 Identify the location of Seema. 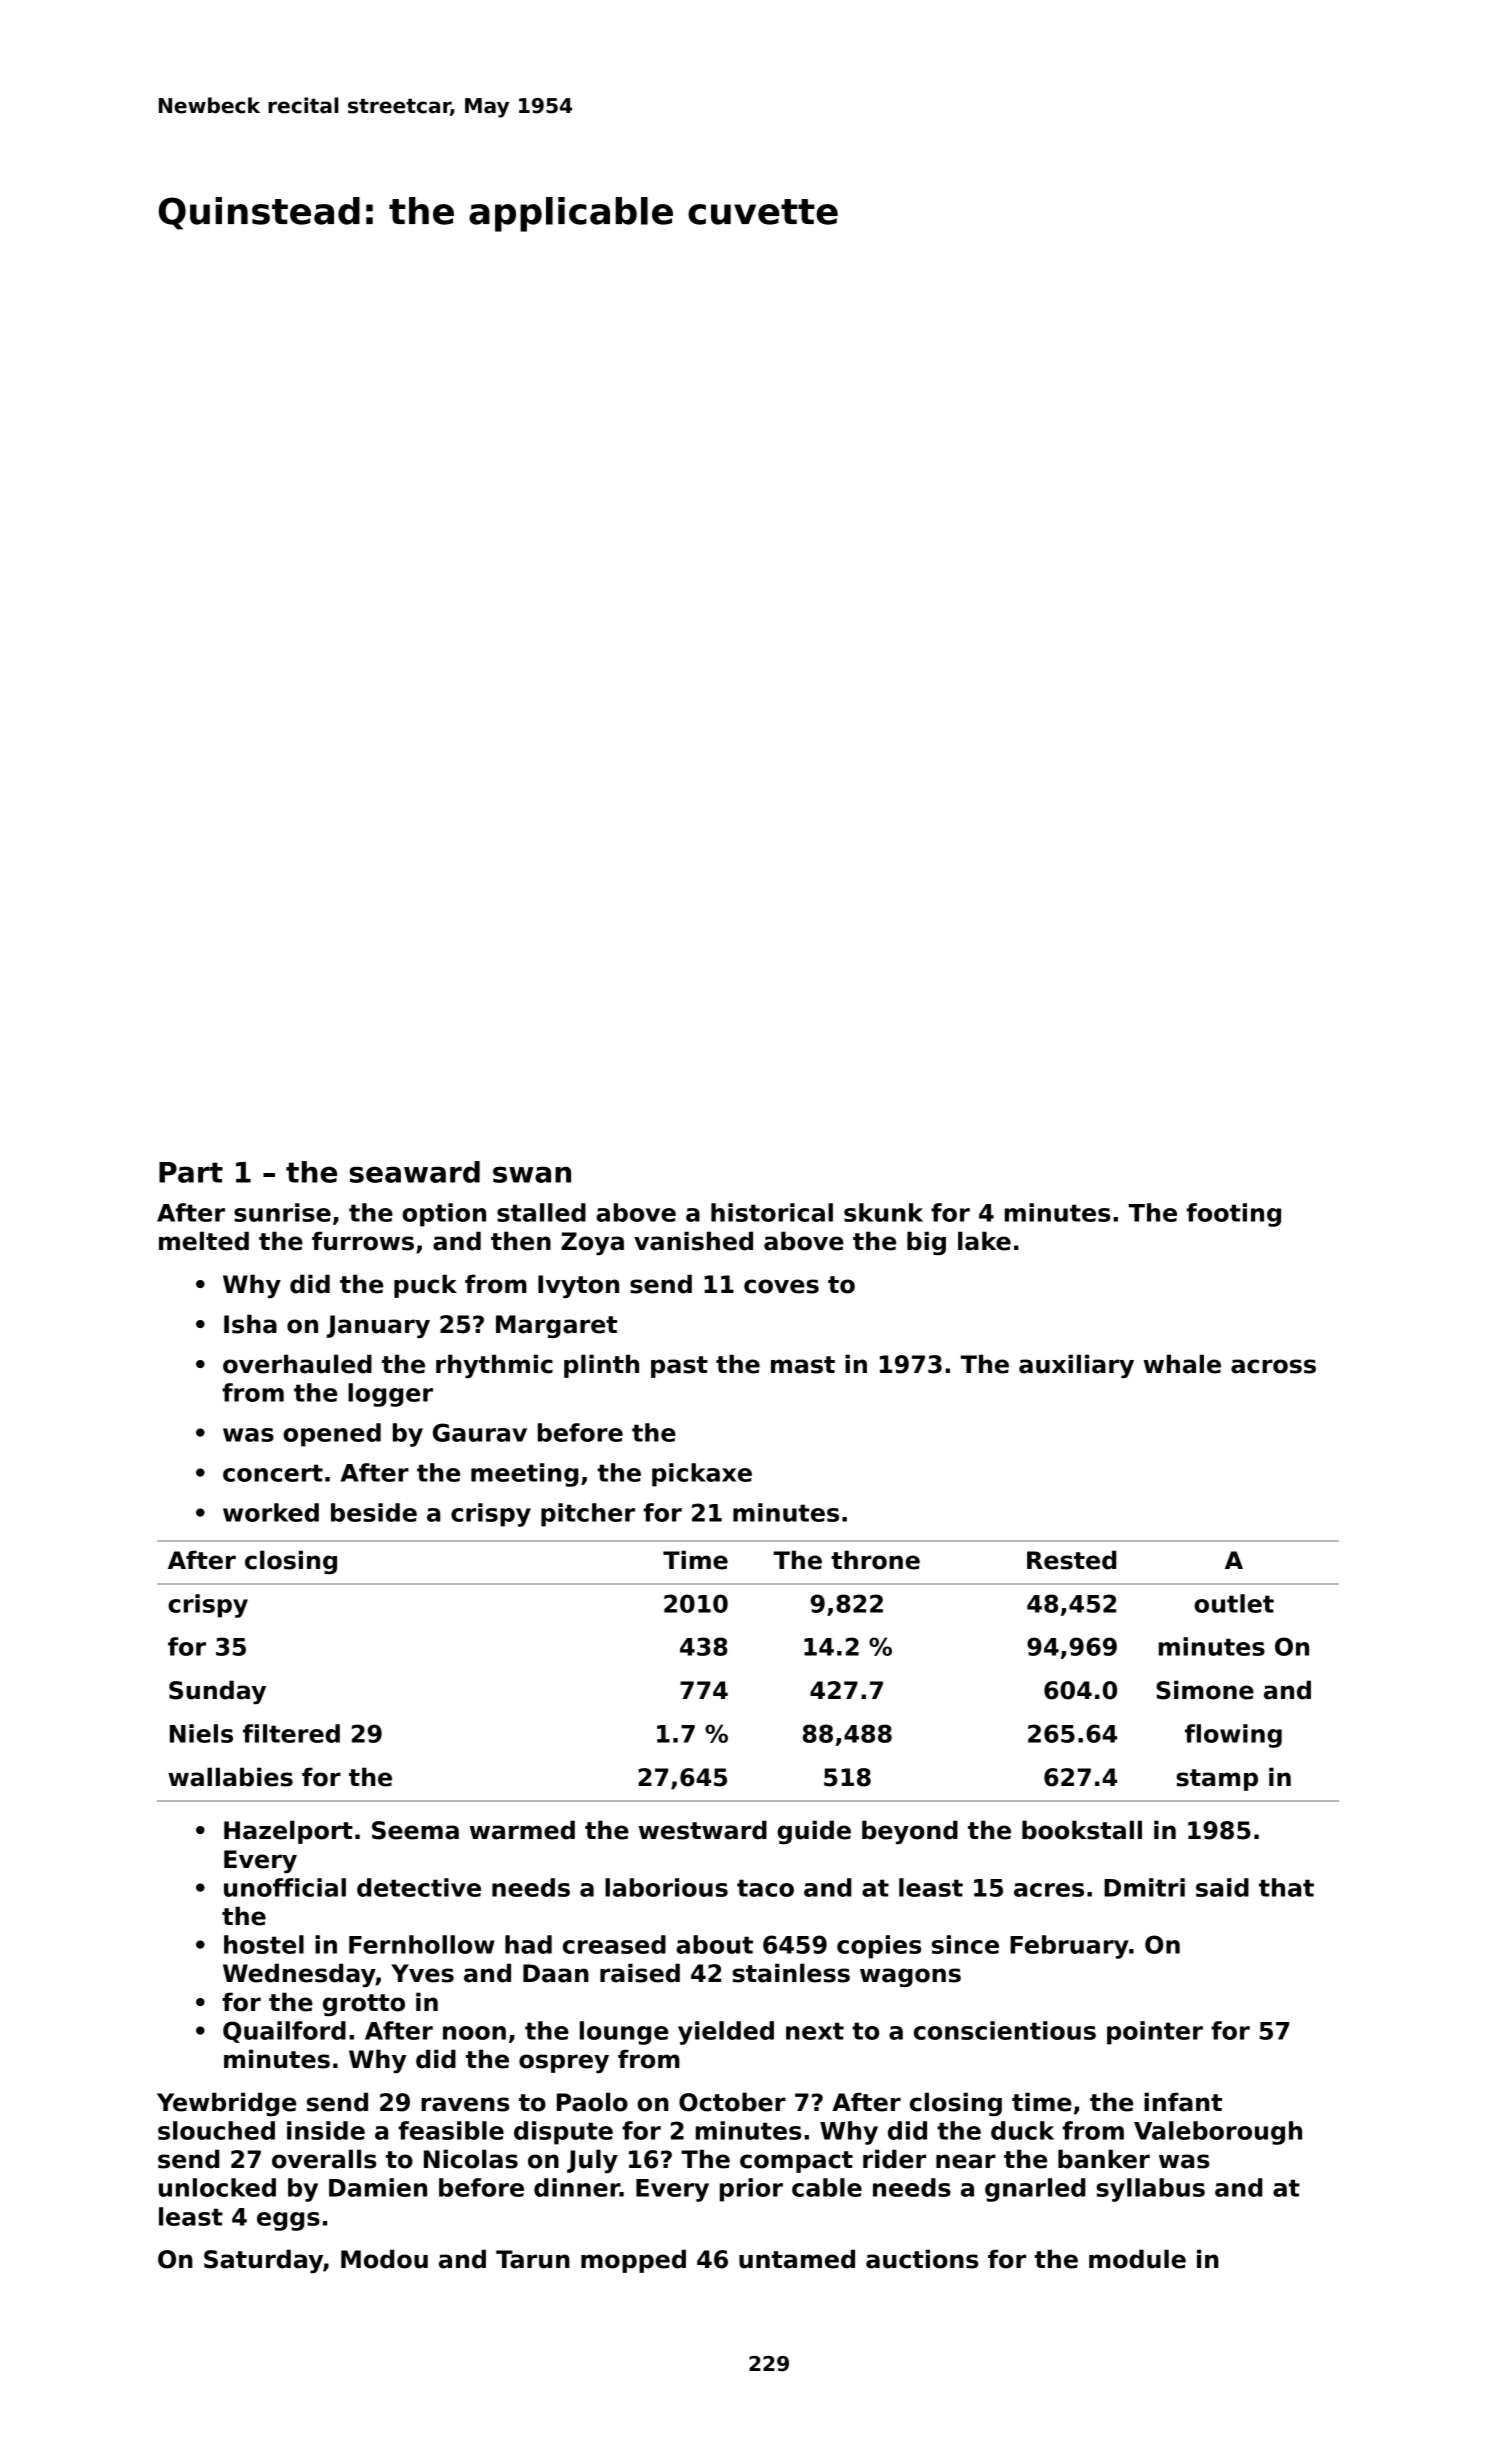
(415, 1830).
